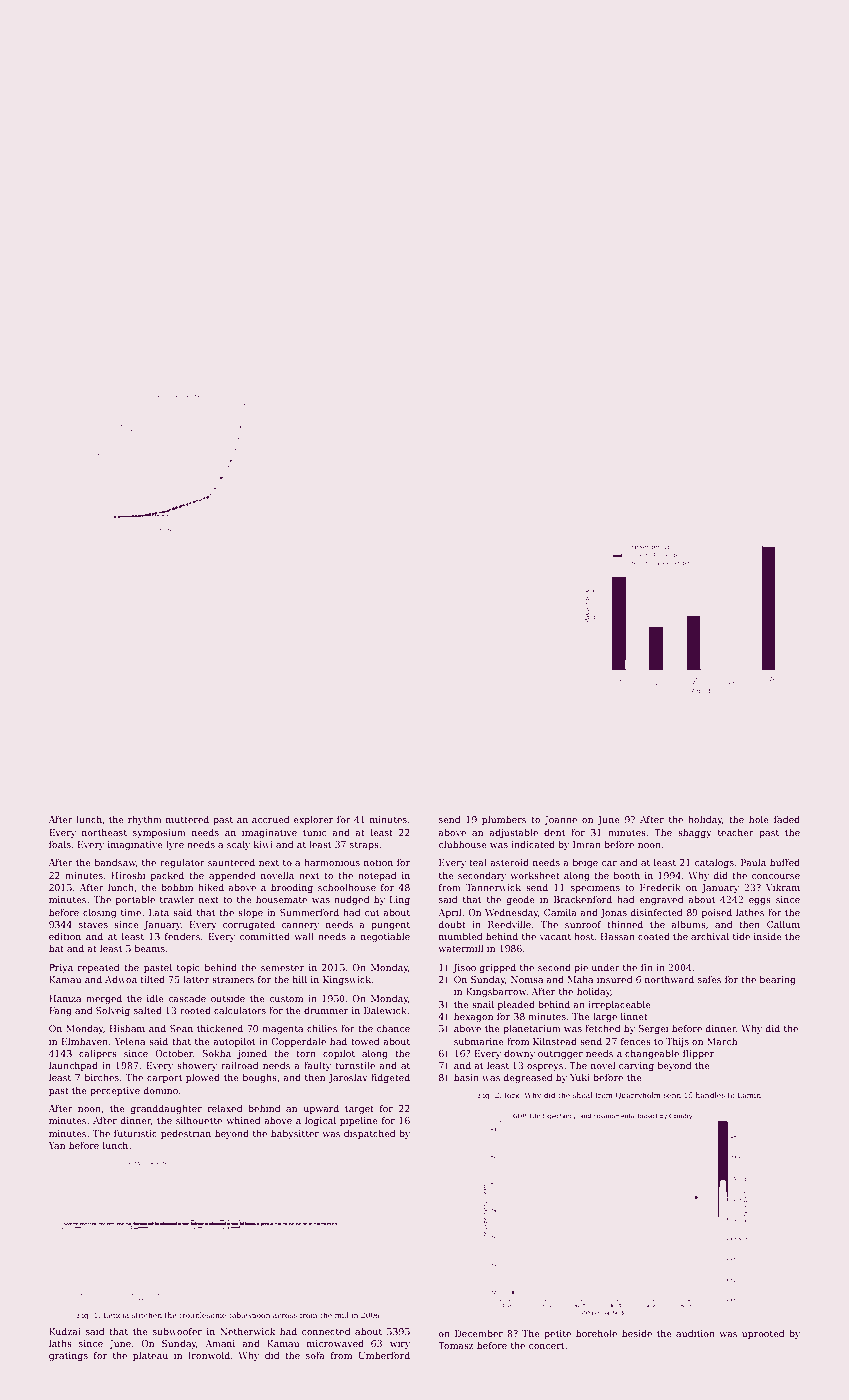  I want to click on Hisham, so click(127, 1028).
